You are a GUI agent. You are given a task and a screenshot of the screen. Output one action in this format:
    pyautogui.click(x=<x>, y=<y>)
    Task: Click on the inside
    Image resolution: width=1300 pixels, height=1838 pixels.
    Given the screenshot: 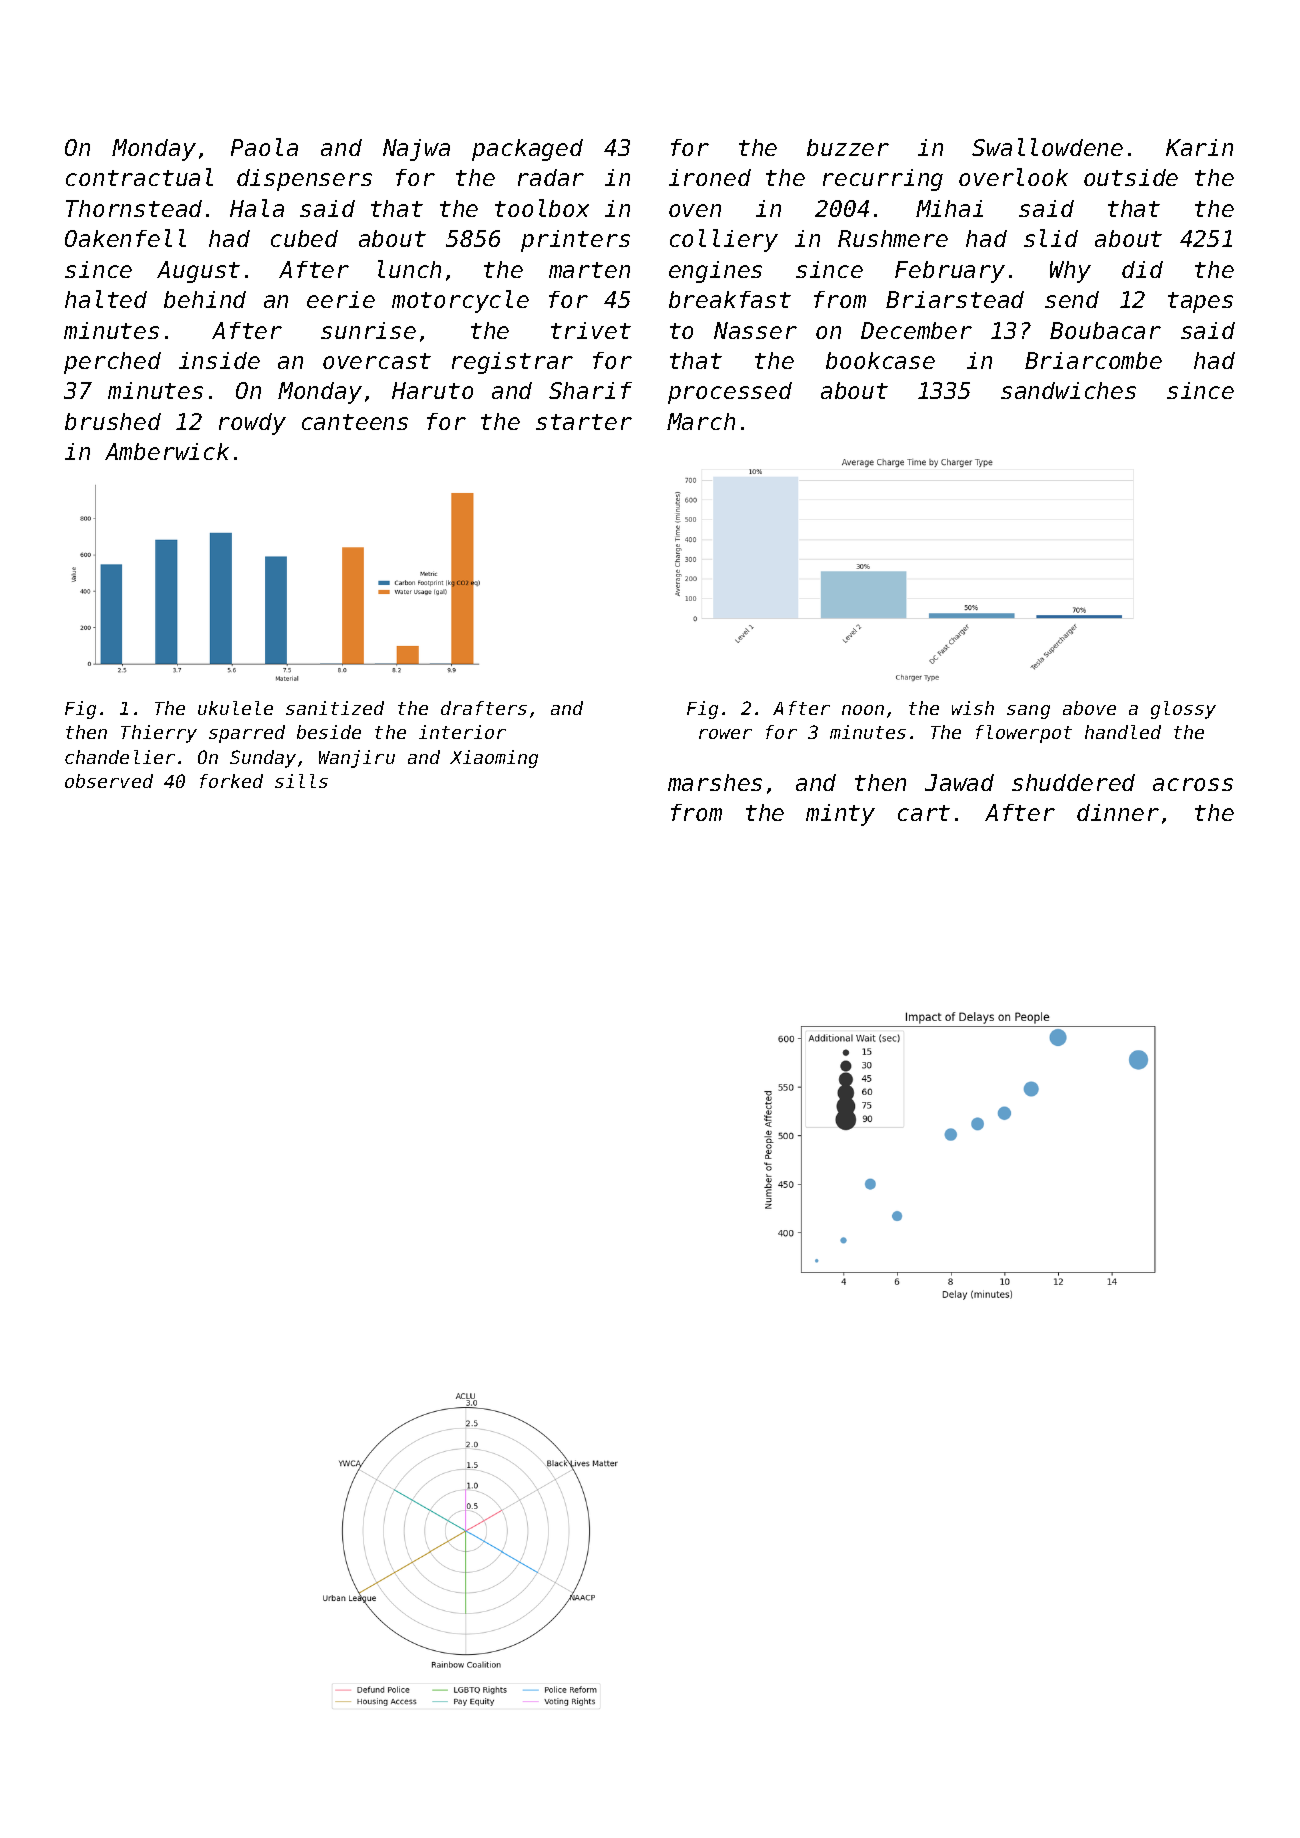 What is the action you would take?
    pyautogui.click(x=219, y=360)
